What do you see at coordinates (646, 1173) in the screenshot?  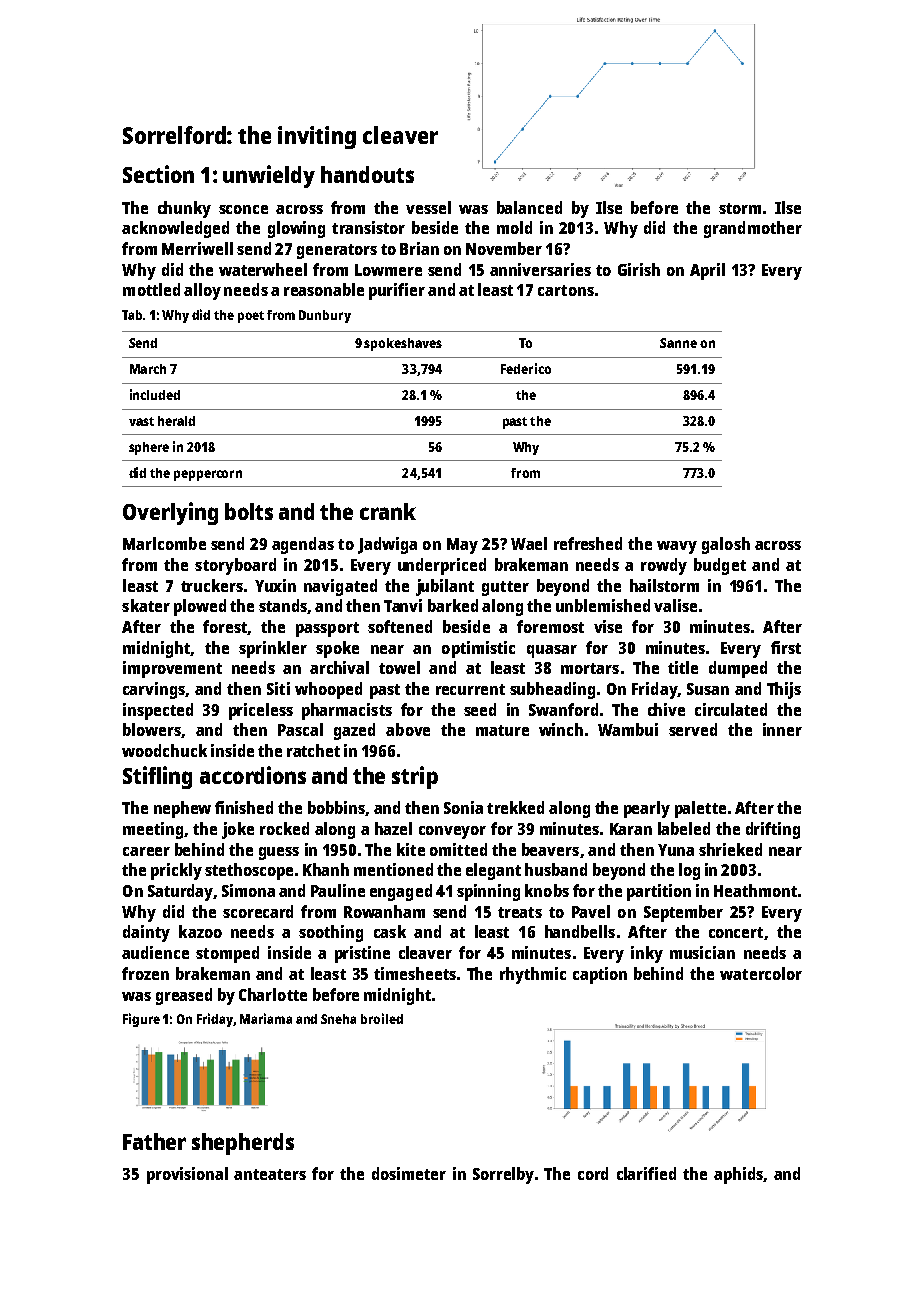 I see `clarified` at bounding box center [646, 1173].
